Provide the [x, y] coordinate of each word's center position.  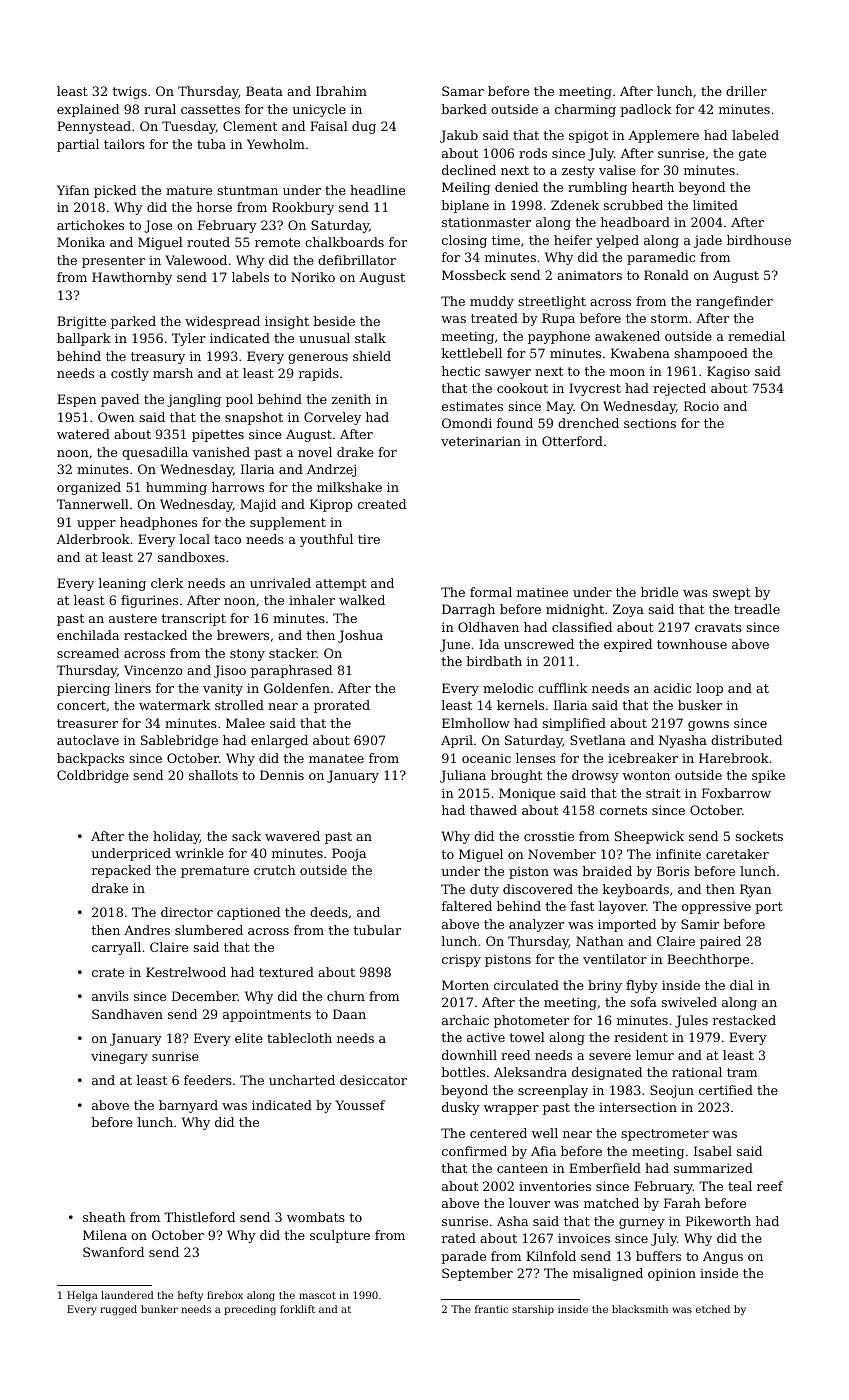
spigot [588, 136]
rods [533, 153]
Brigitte [81, 322]
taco [227, 539]
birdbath [494, 661]
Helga [82, 1296]
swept [732, 594]
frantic [491, 1309]
